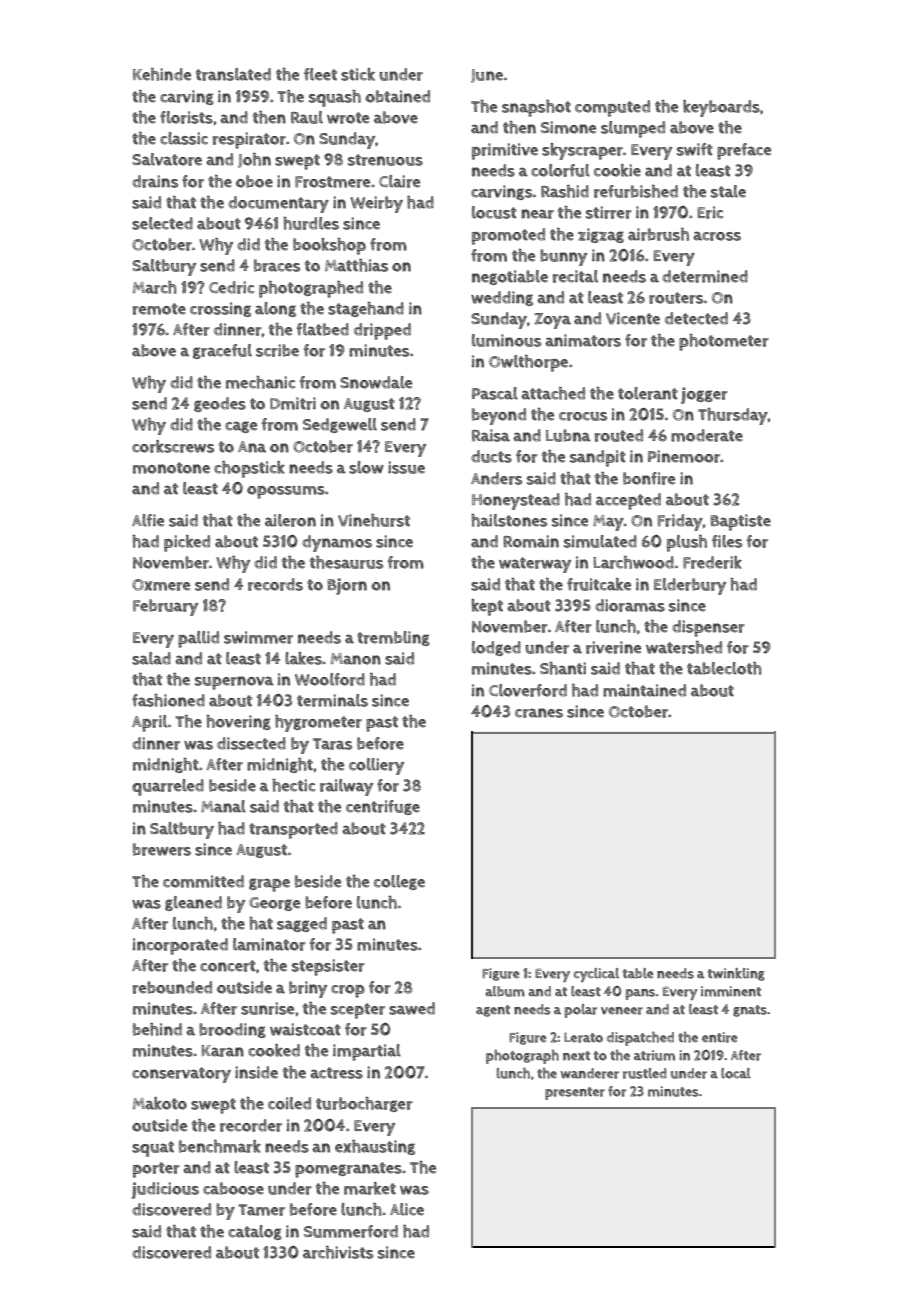 This screenshot has height=1316, width=908. What do you see at coordinates (596, 975) in the screenshot?
I see `cyclical` at bounding box center [596, 975].
